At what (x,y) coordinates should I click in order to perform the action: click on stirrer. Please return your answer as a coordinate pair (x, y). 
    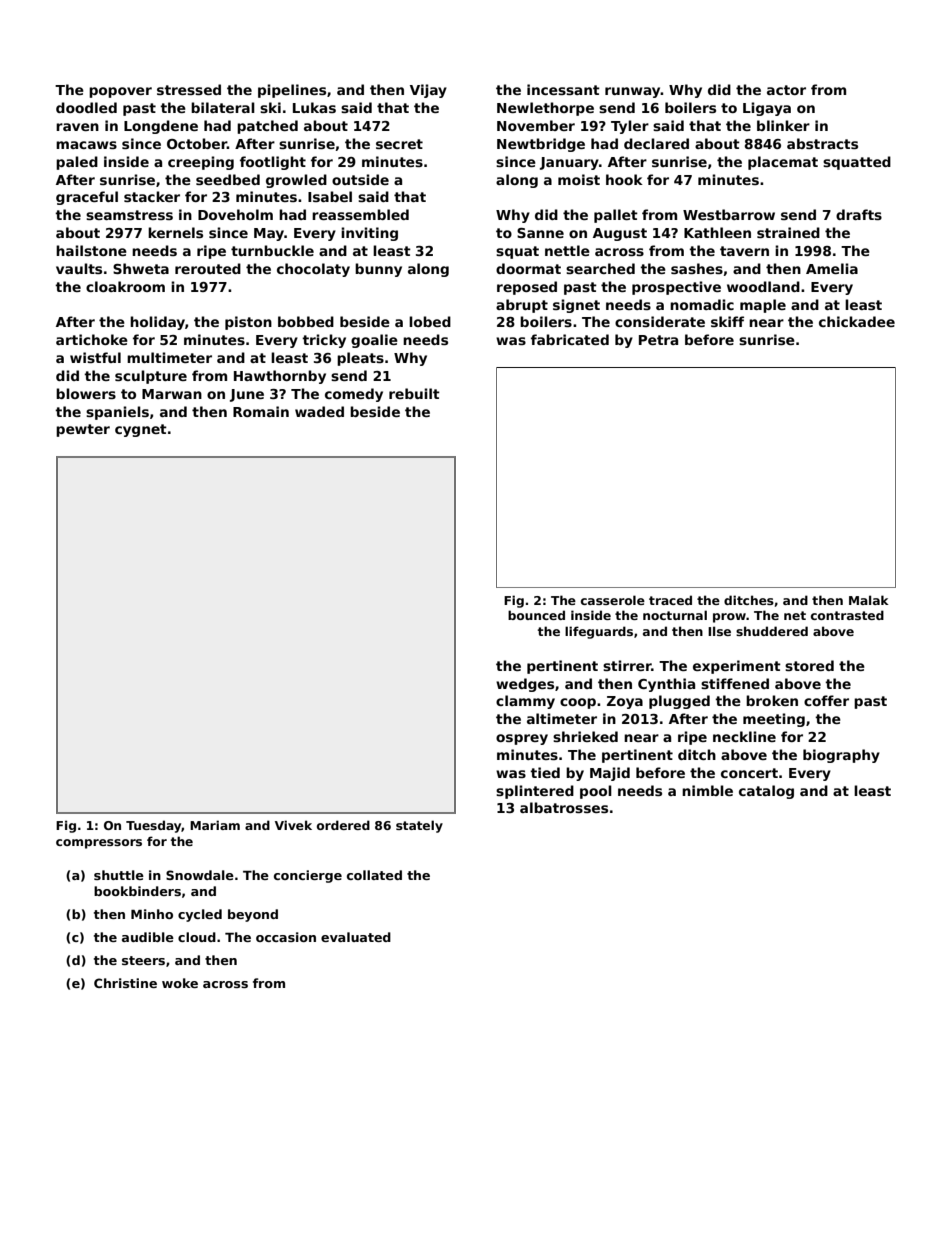
    Looking at the image, I should click on (627, 665).
